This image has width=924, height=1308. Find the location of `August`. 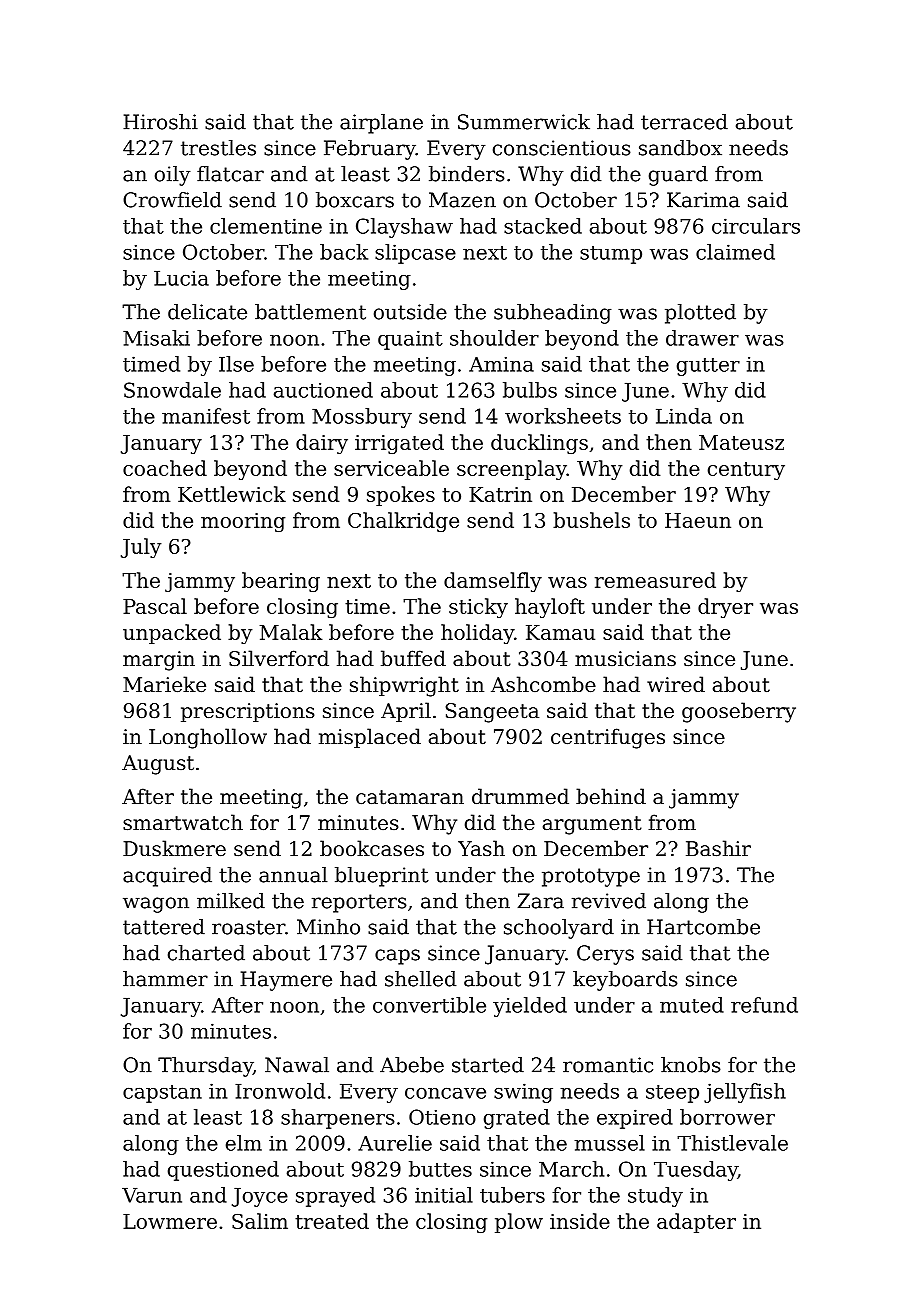

August is located at coordinates (158, 765).
